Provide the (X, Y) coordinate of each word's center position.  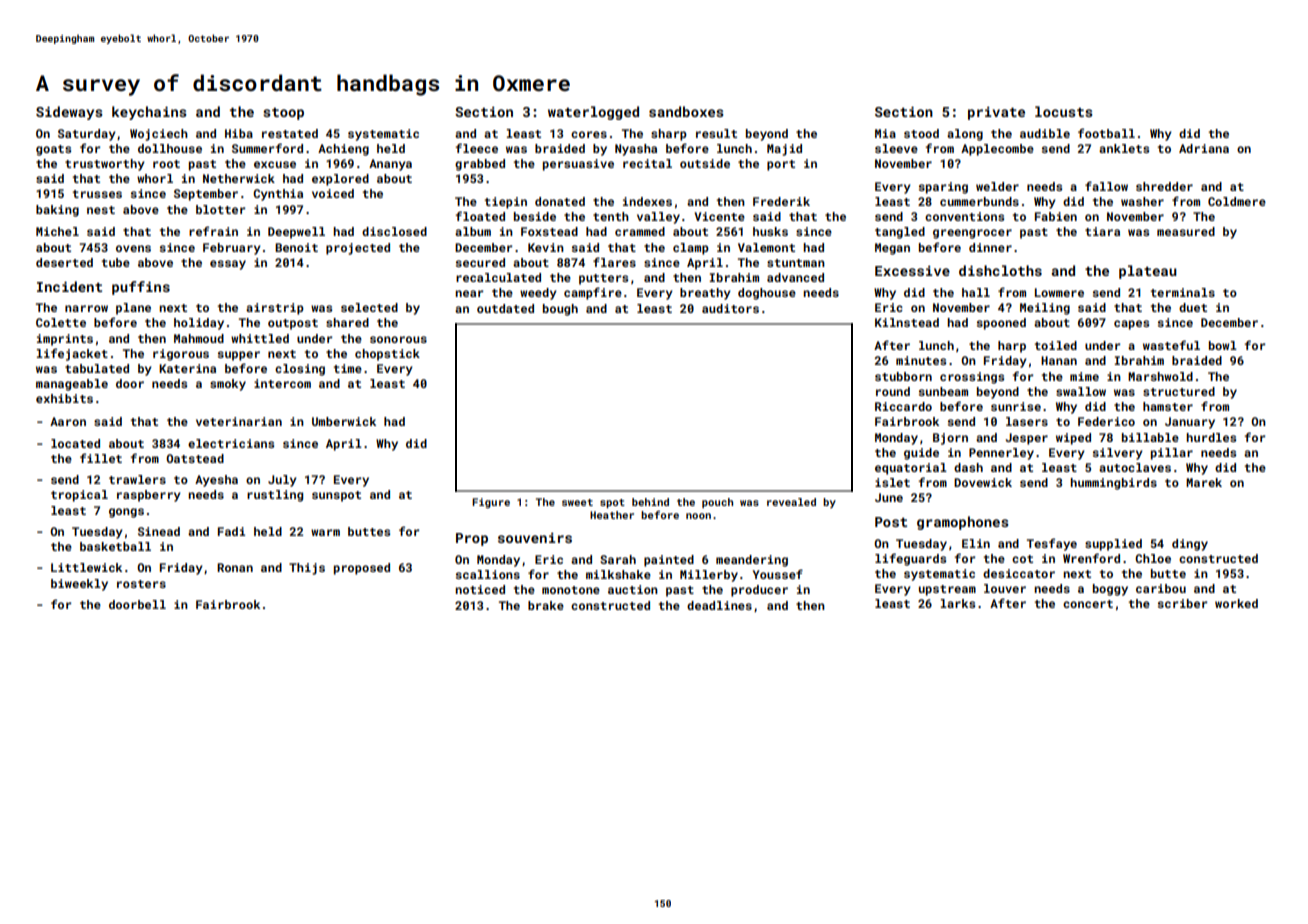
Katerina (187, 368)
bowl (1223, 345)
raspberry (149, 496)
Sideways (69, 113)
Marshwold (1160, 376)
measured (1186, 231)
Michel (57, 231)
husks (770, 231)
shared (347, 322)
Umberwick (344, 421)
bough (560, 310)
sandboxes (686, 111)
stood (921, 133)
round (893, 391)
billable (1150, 437)
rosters (141, 584)
